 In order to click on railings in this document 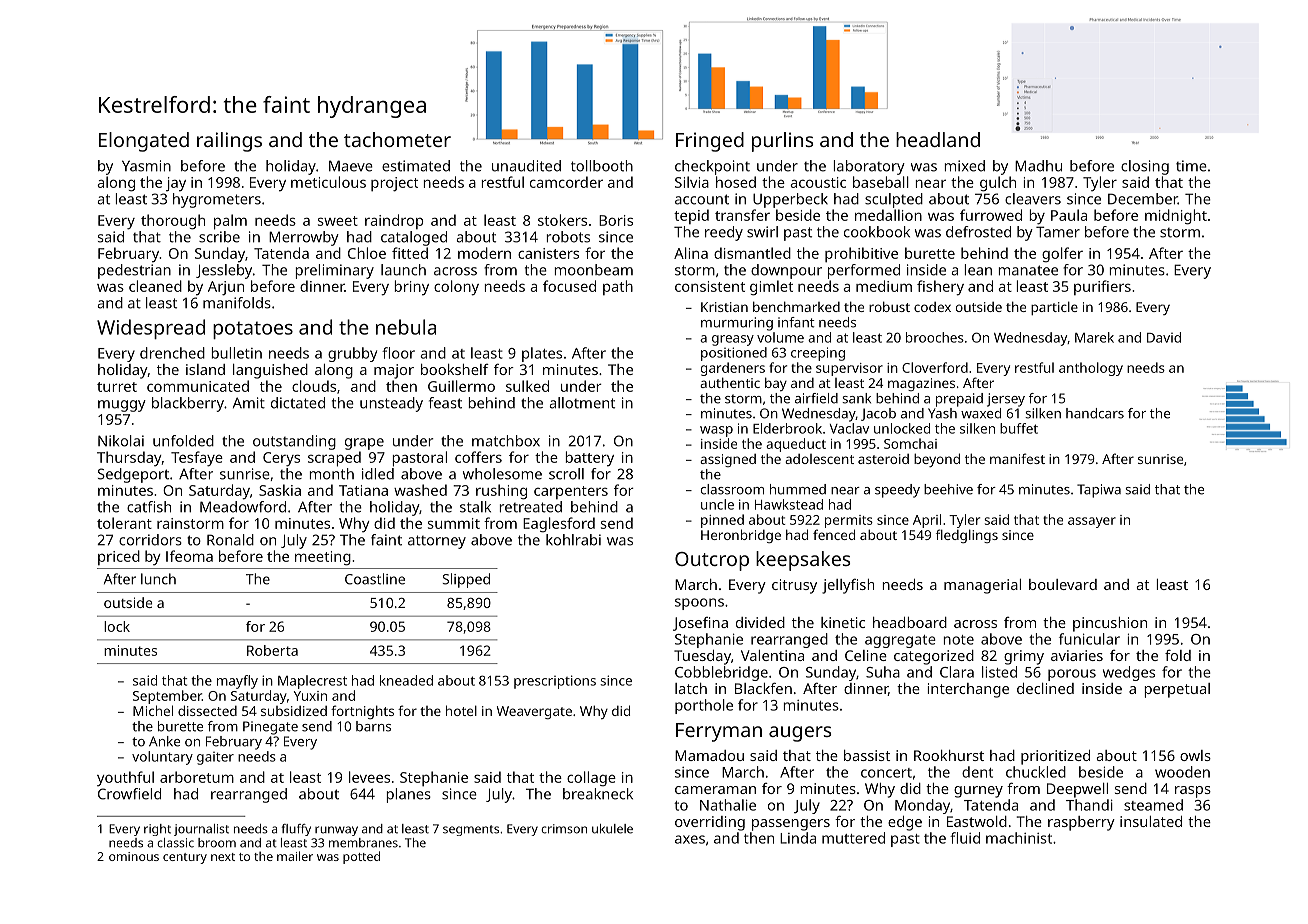, I will do `click(229, 142)`.
